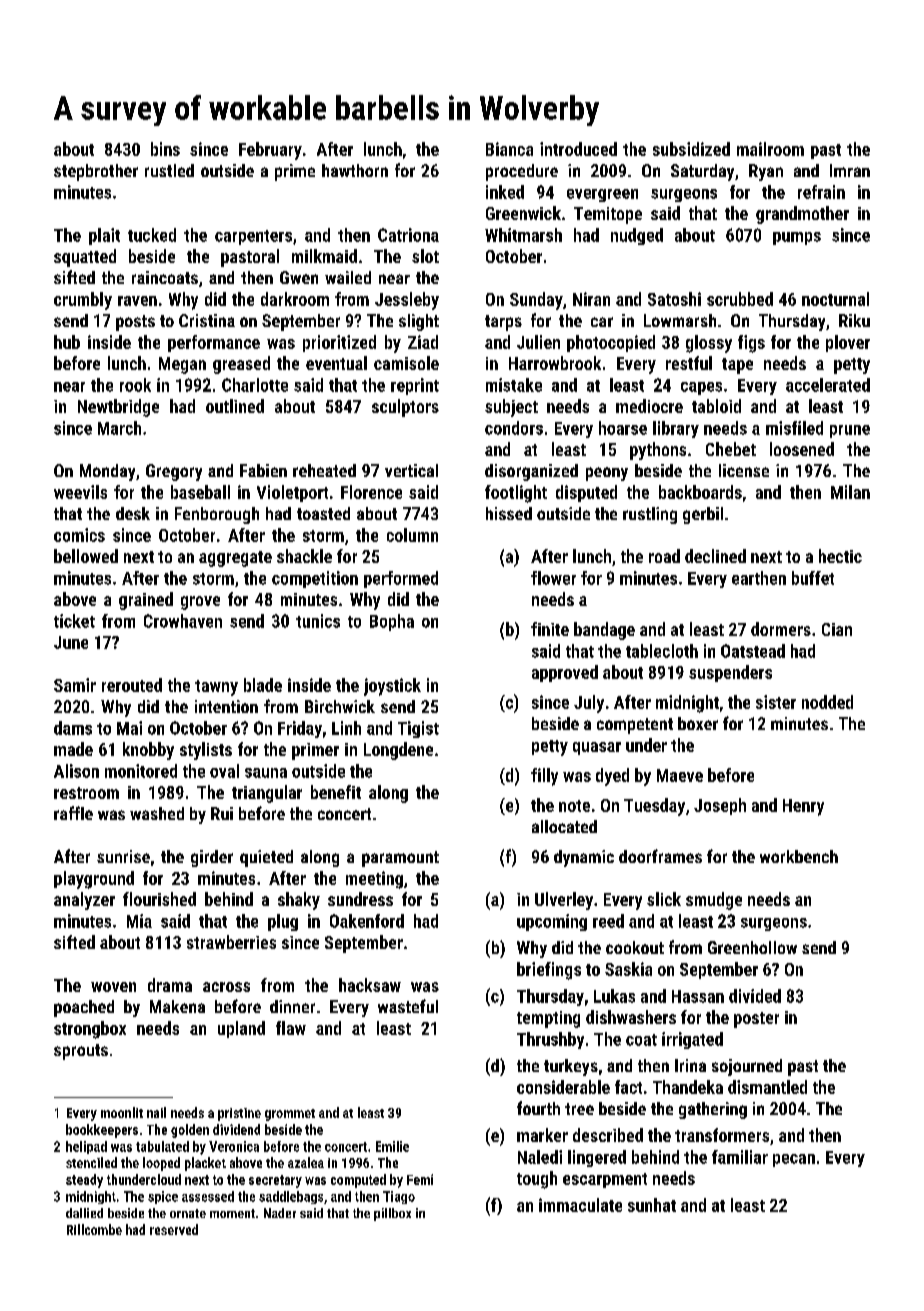  I want to click on Henry, so click(803, 807).
